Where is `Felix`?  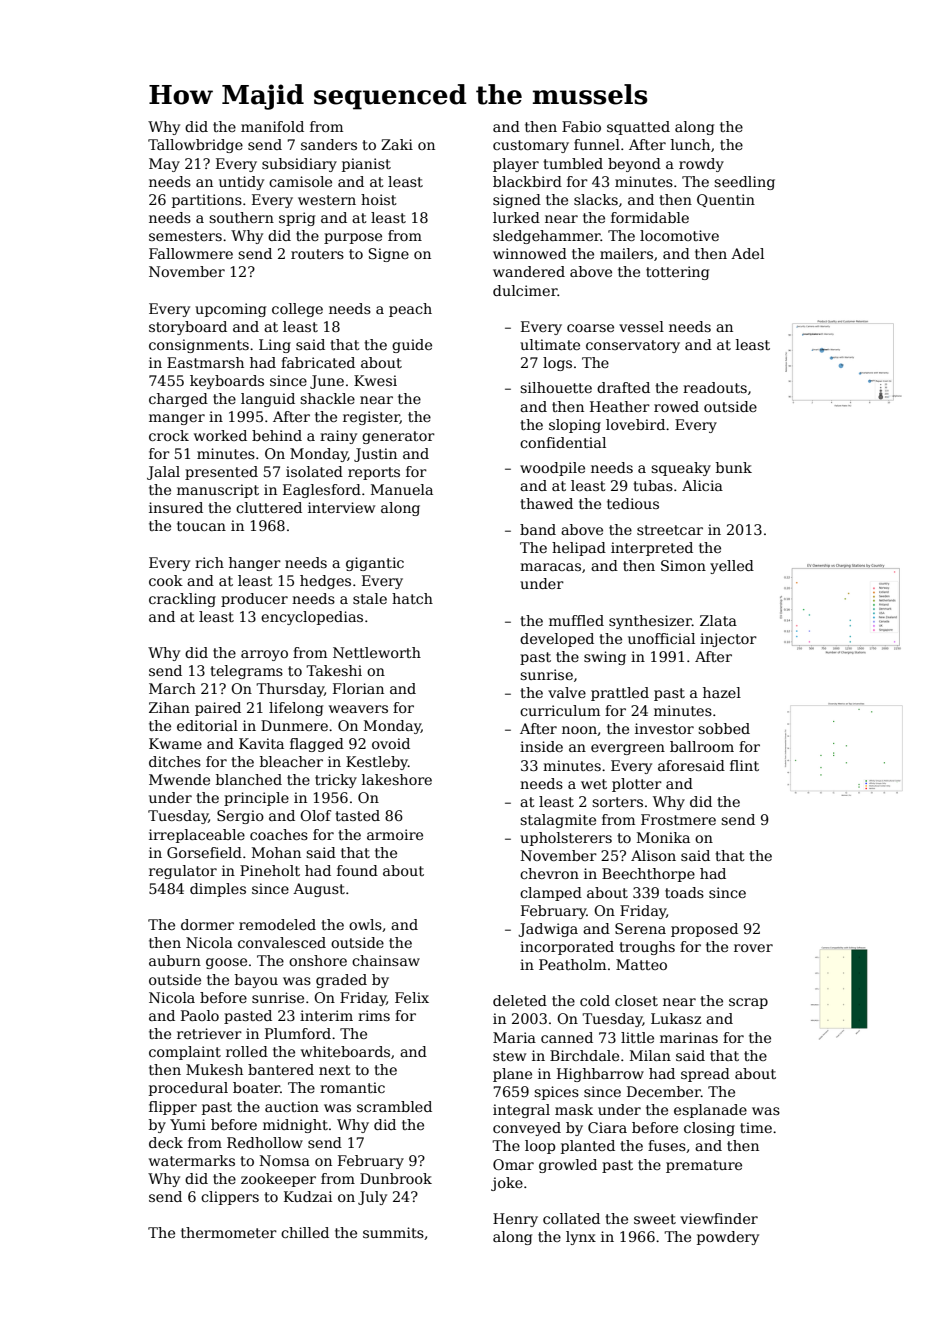
Felix is located at coordinates (412, 997).
